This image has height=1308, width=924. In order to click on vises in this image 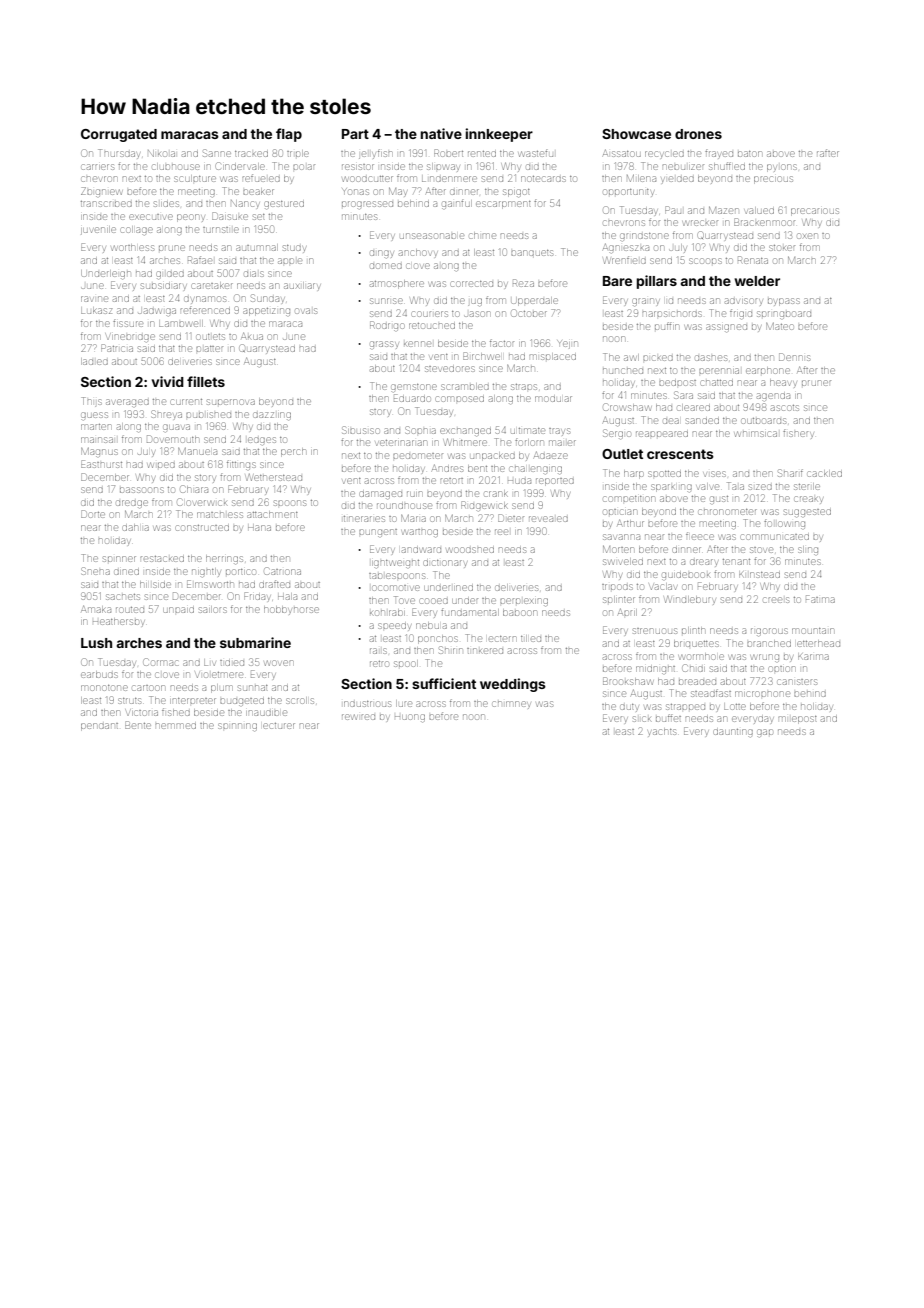, I will do `click(715, 474)`.
